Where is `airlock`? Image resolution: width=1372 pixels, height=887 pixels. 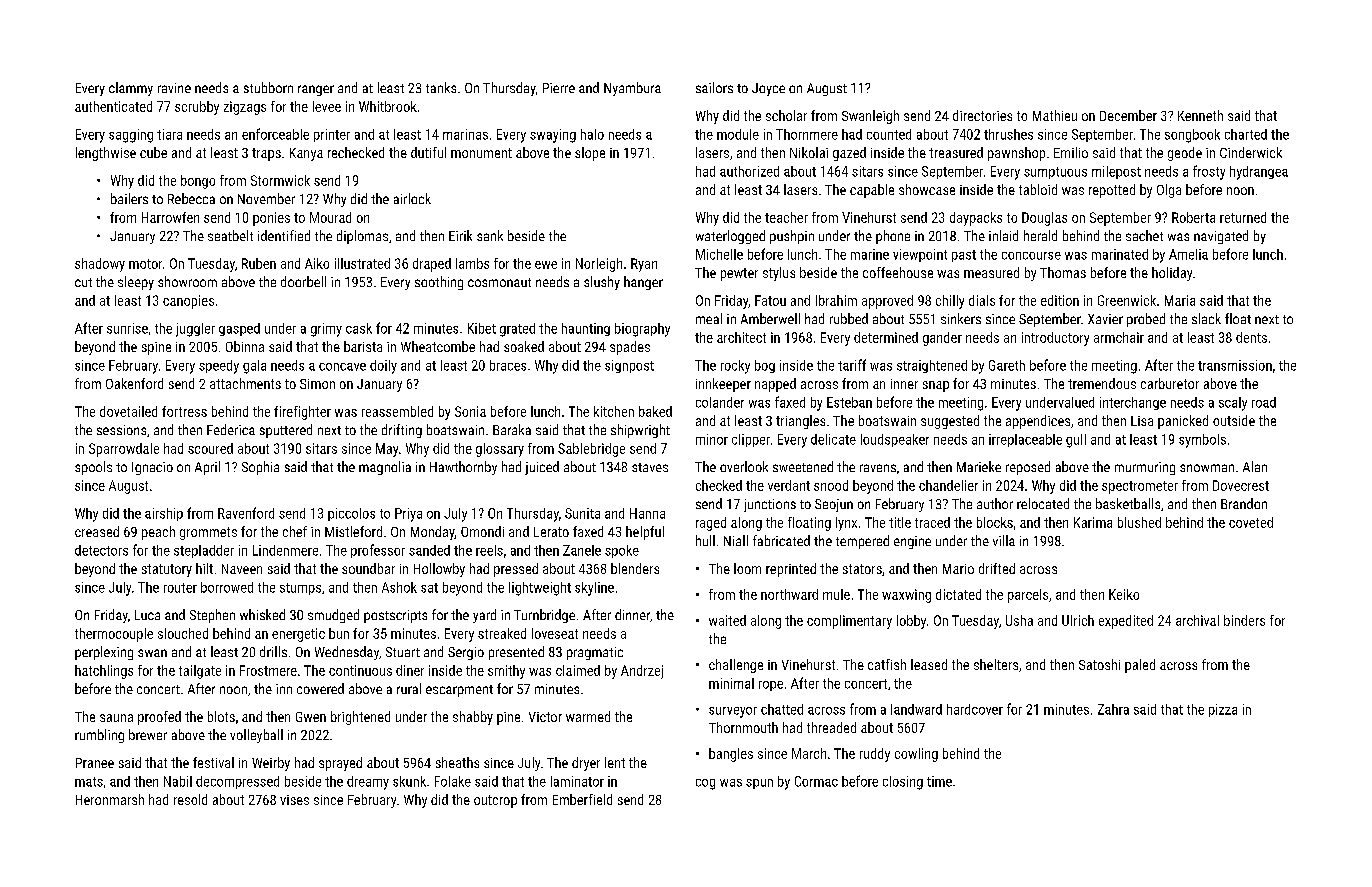
airlock is located at coordinates (412, 198).
